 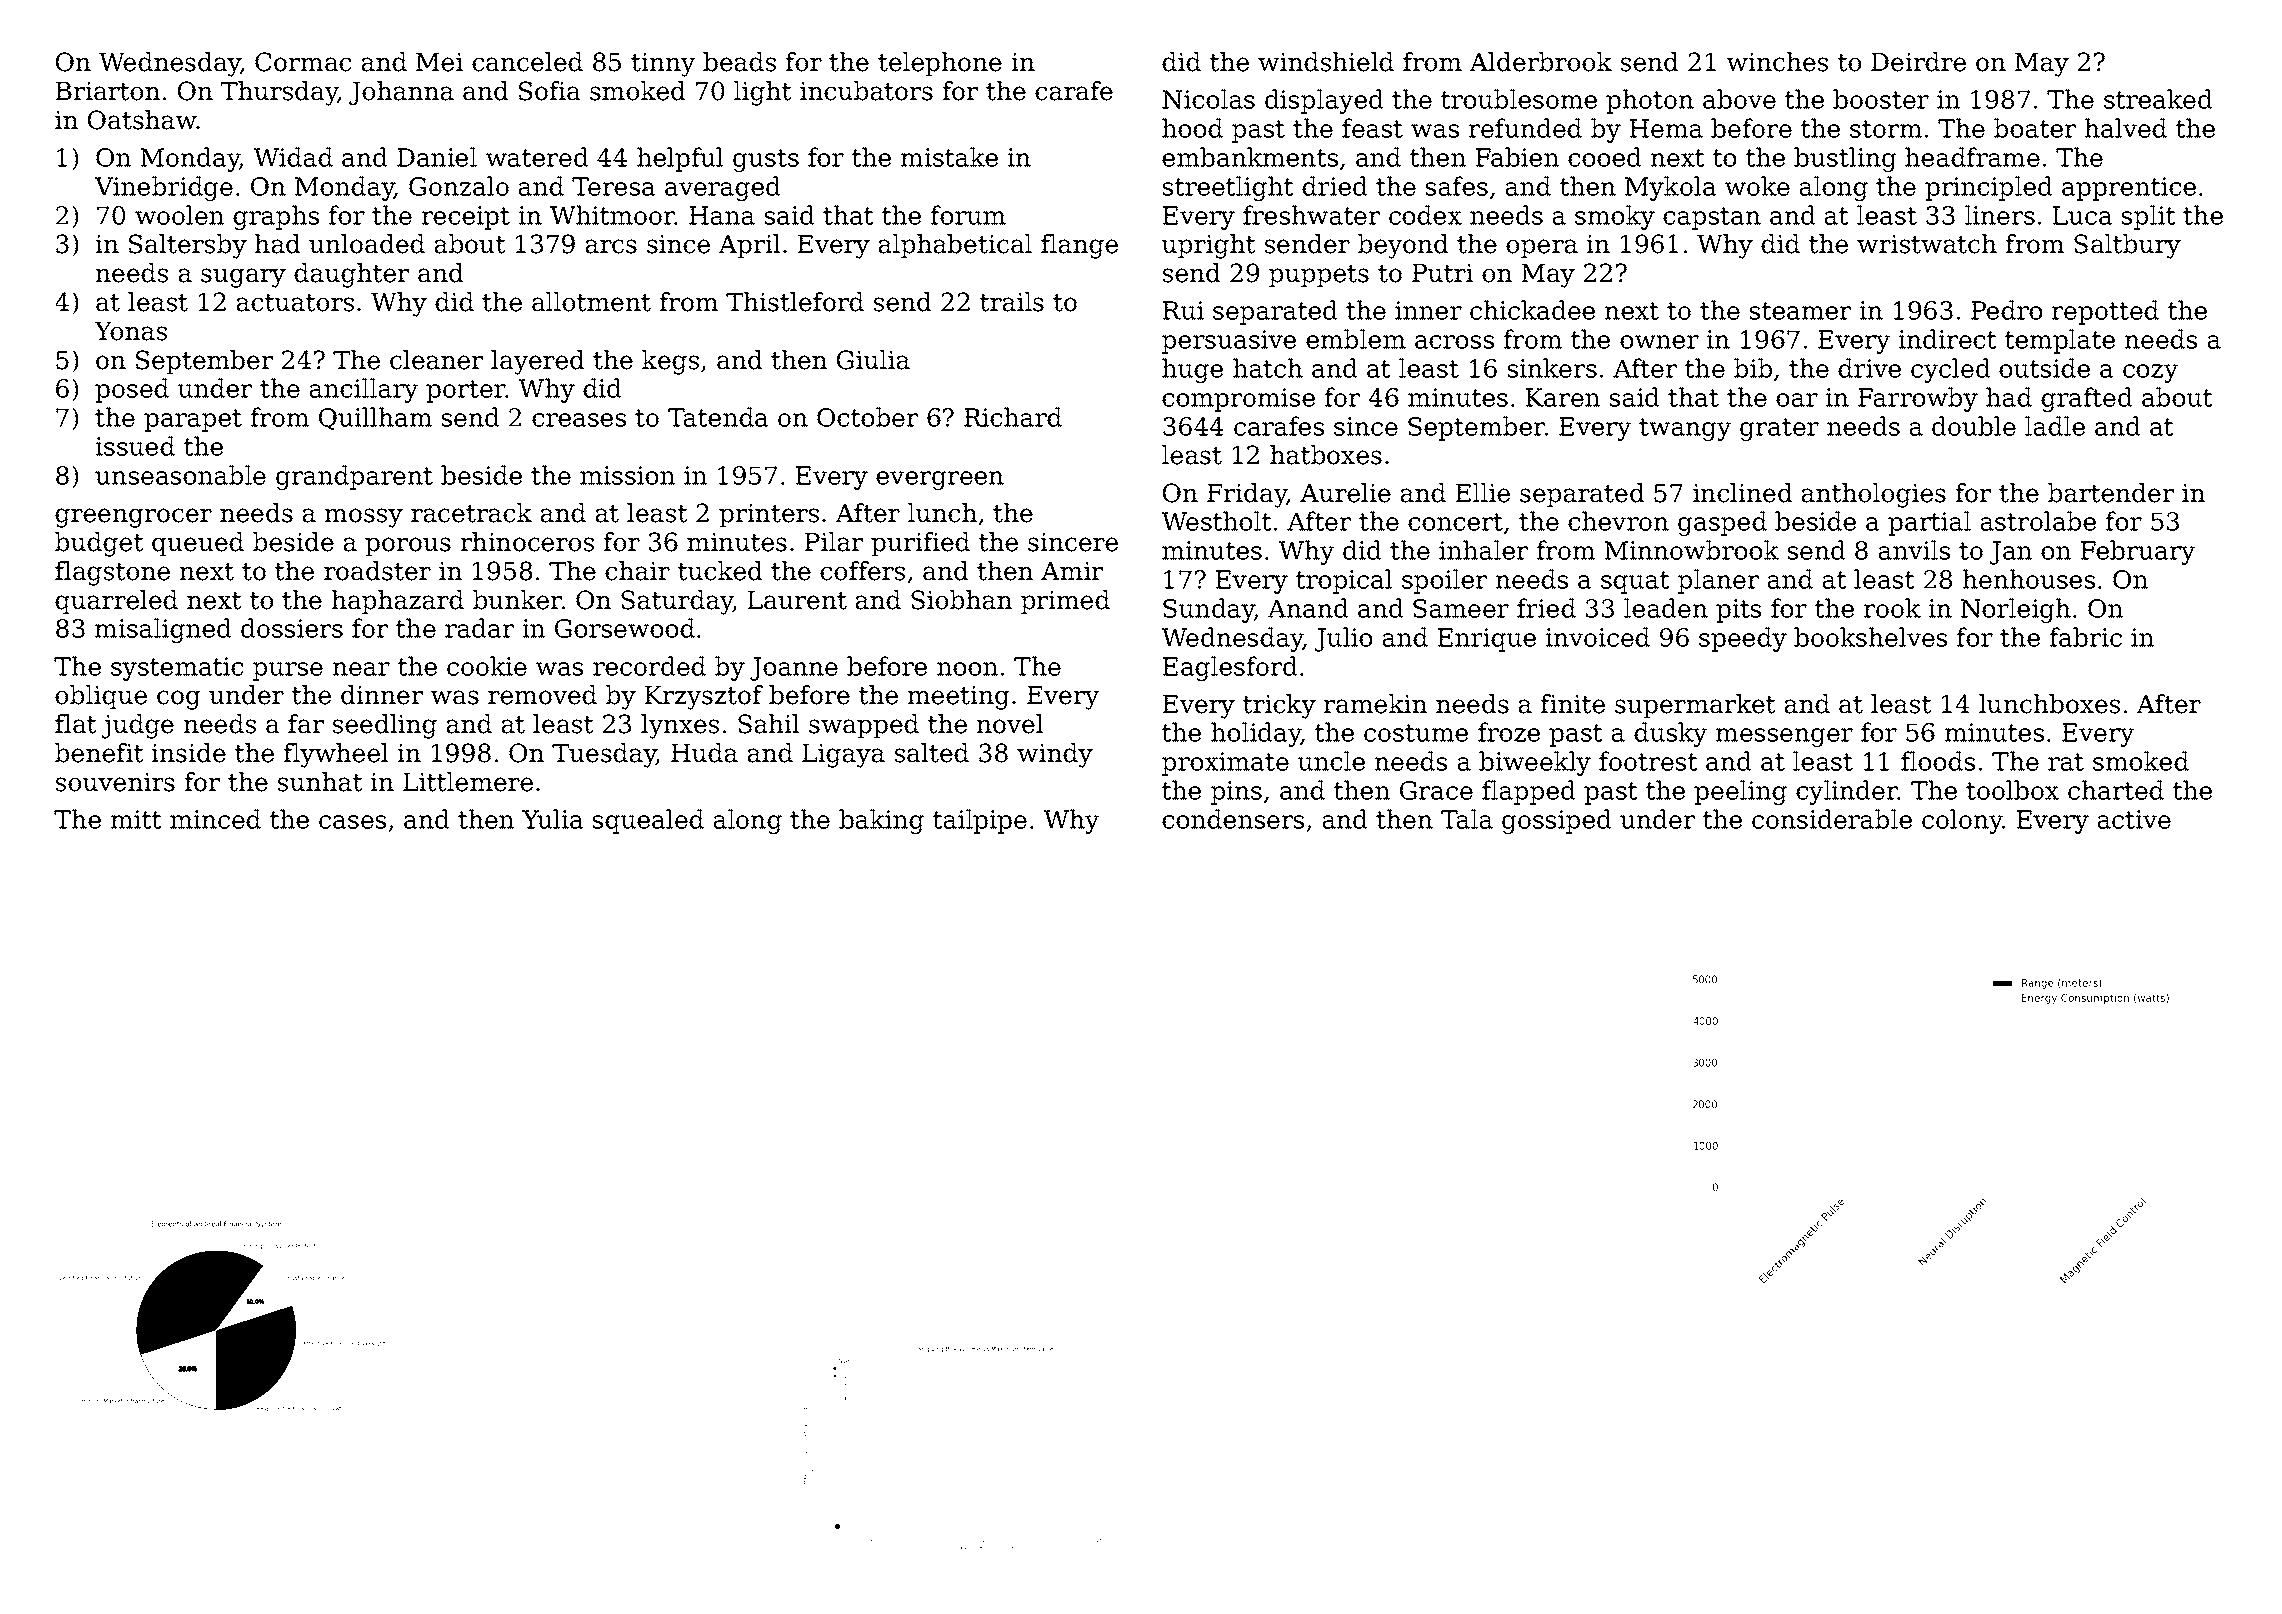 I want to click on colony, so click(x=1962, y=821).
